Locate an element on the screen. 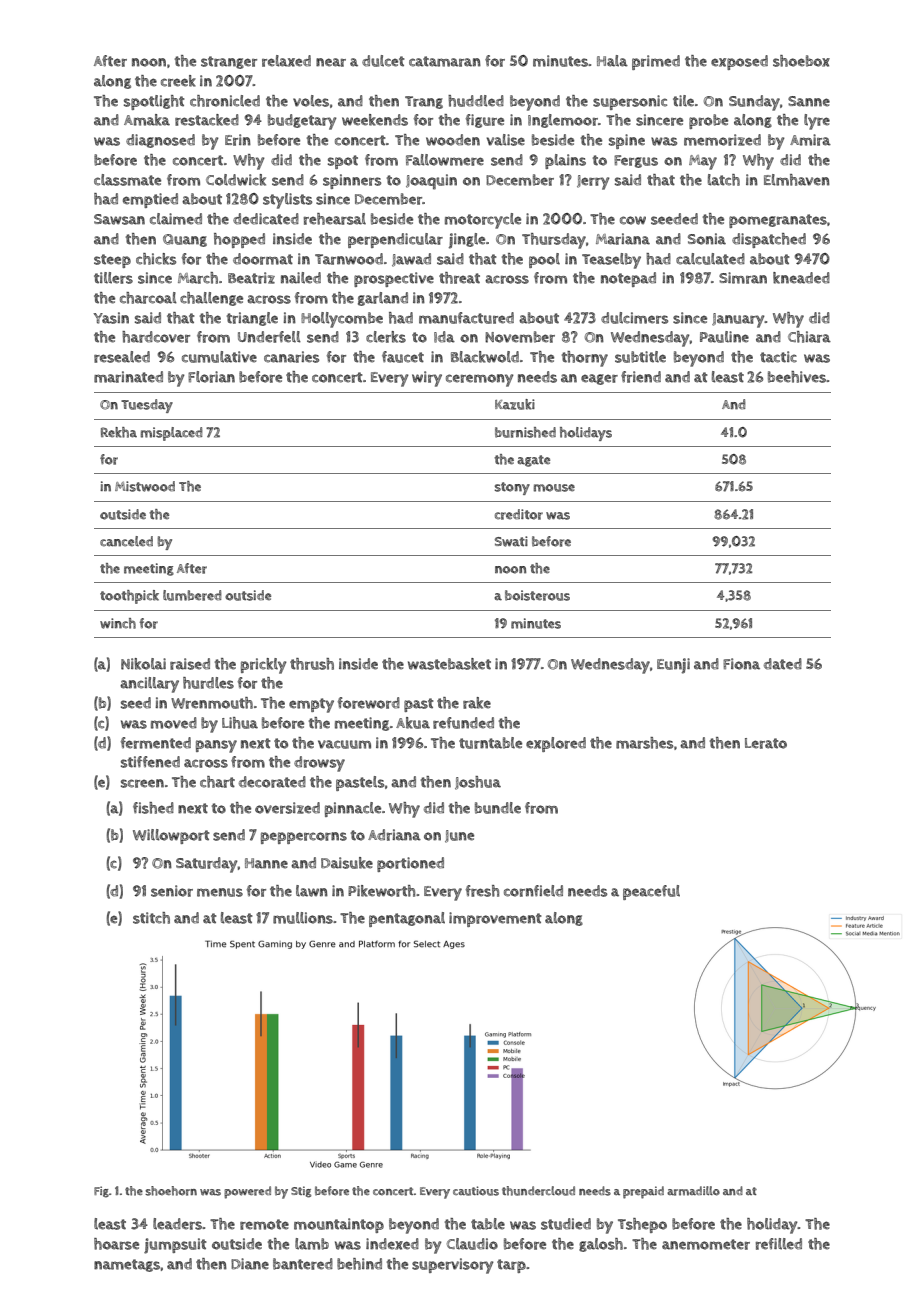 The image size is (924, 1308). Nikolai is located at coordinates (143, 664).
